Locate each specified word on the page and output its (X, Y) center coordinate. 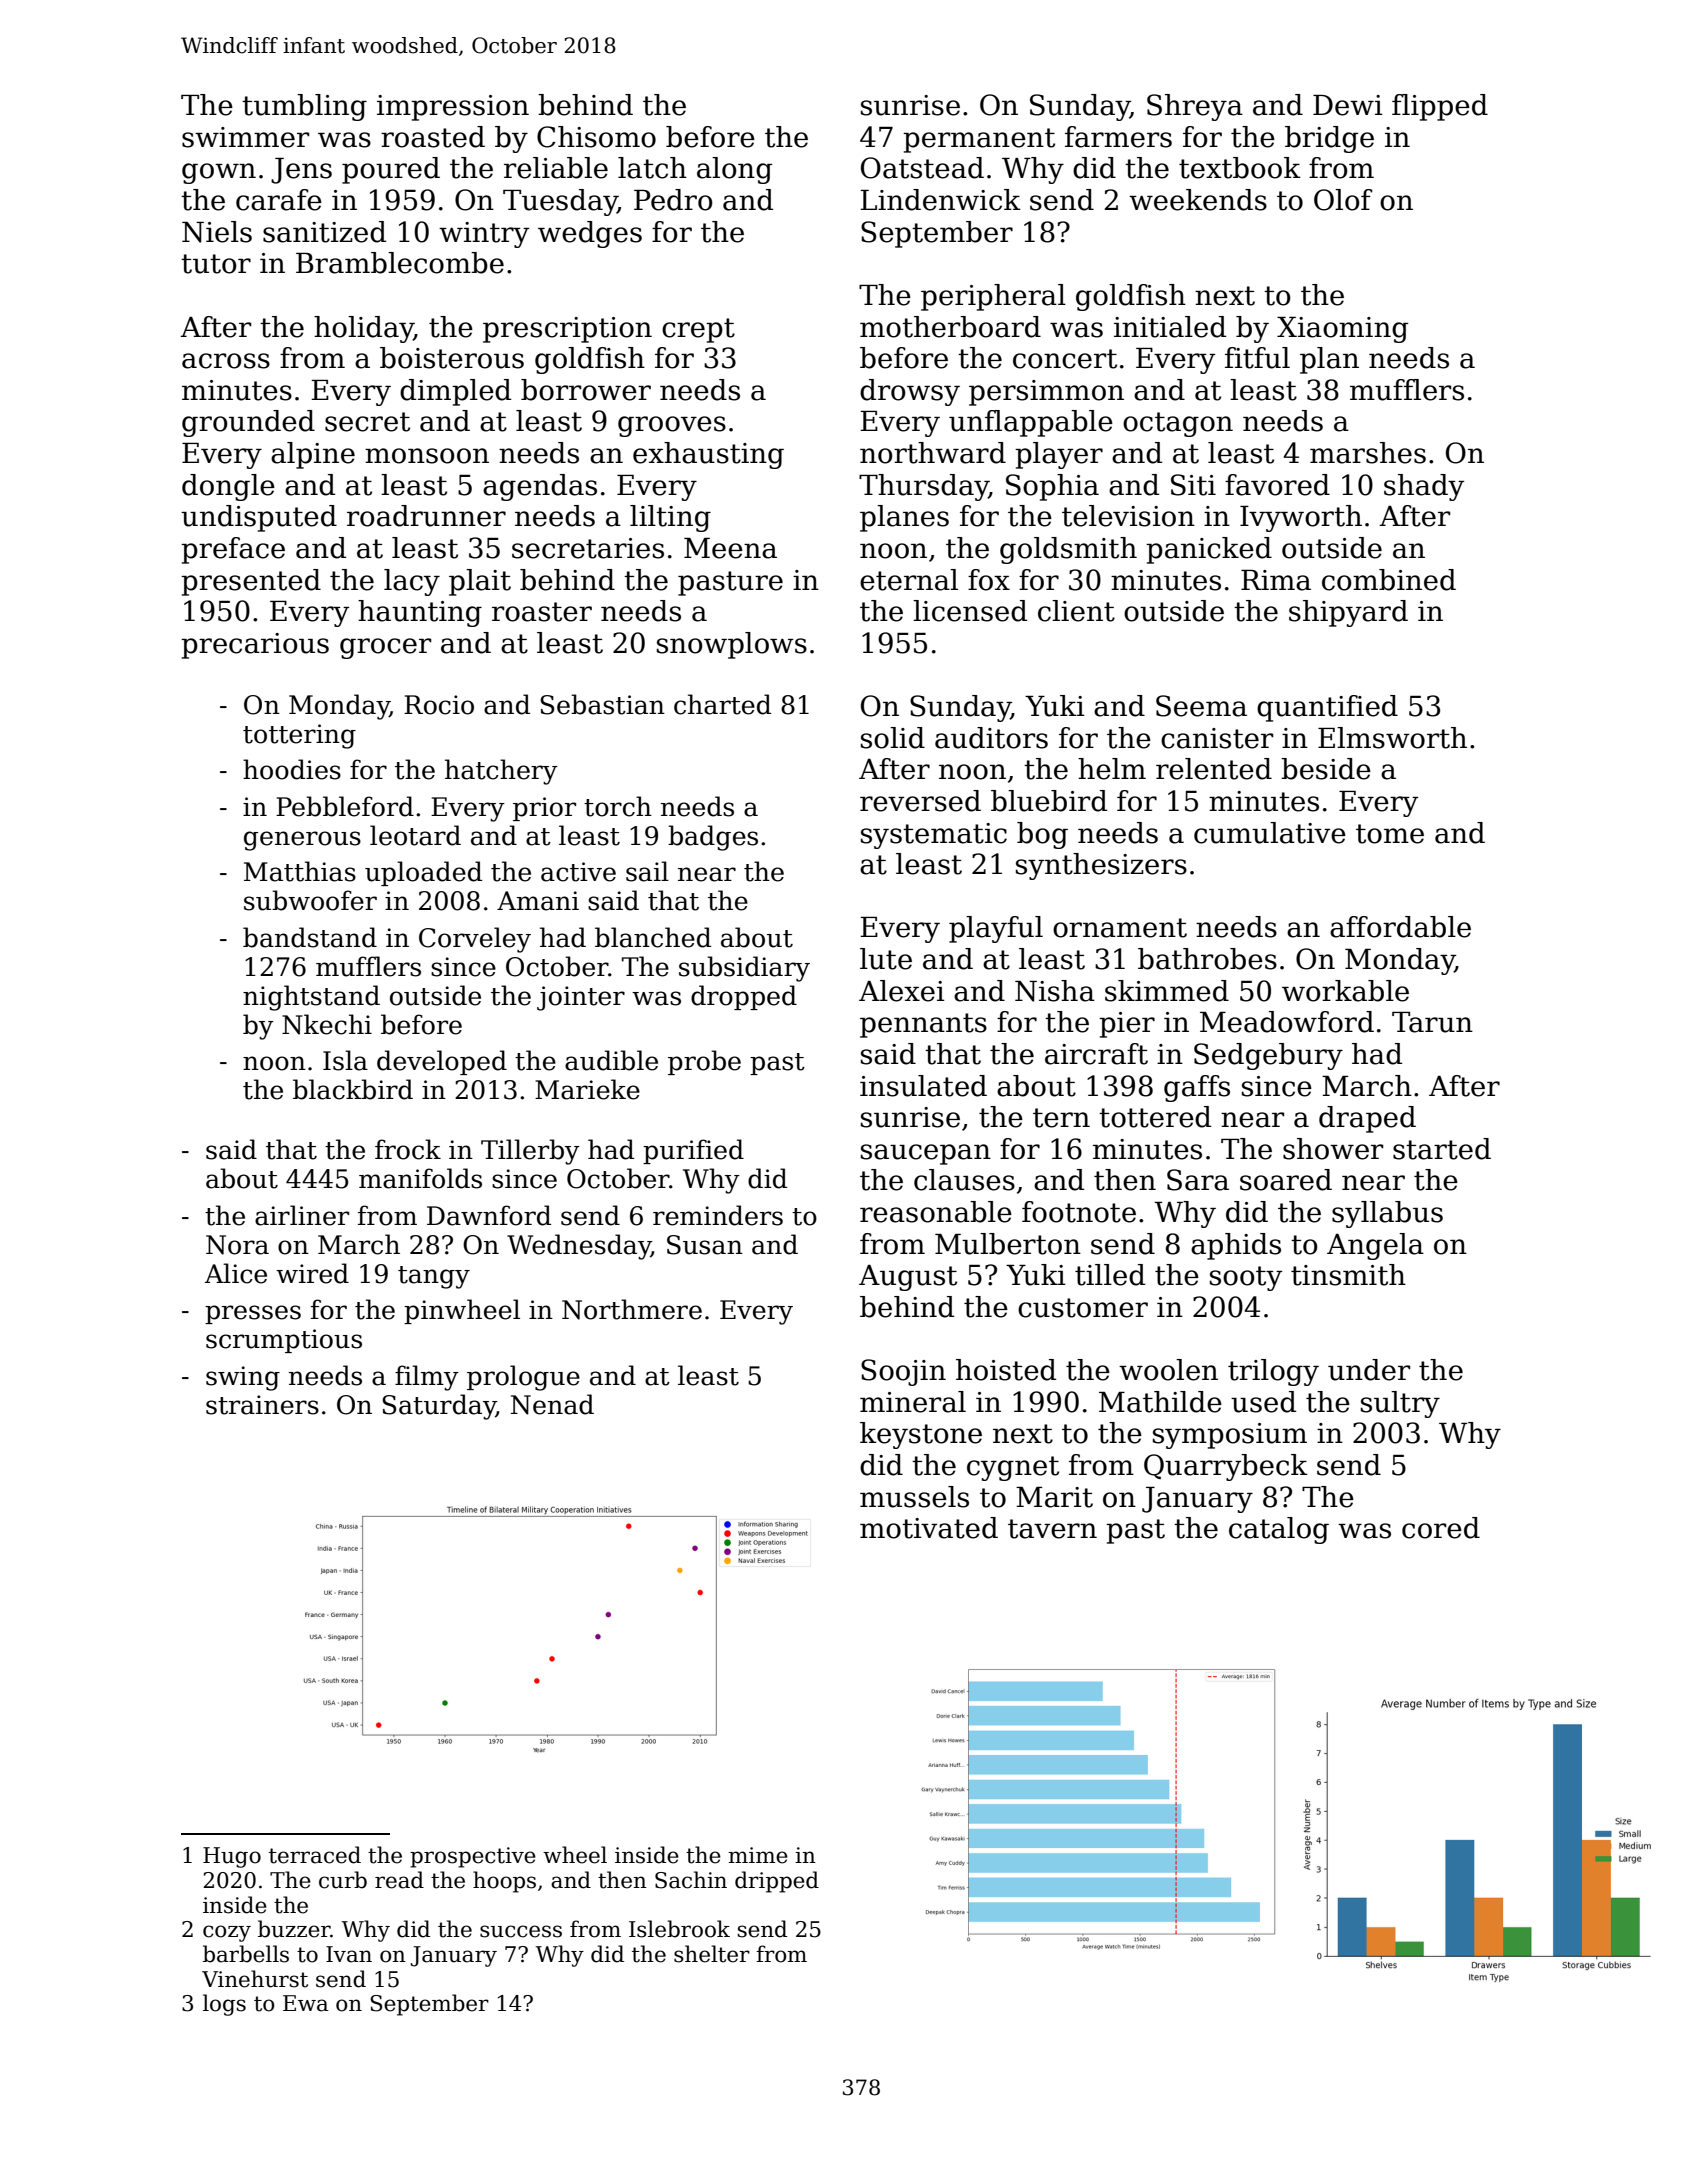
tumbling (304, 107)
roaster (542, 612)
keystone (921, 1435)
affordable (1400, 927)
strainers (262, 1405)
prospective (473, 1857)
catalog (1279, 1530)
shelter (712, 1954)
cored (1441, 1528)
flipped (1440, 107)
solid (893, 738)
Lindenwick (940, 200)
